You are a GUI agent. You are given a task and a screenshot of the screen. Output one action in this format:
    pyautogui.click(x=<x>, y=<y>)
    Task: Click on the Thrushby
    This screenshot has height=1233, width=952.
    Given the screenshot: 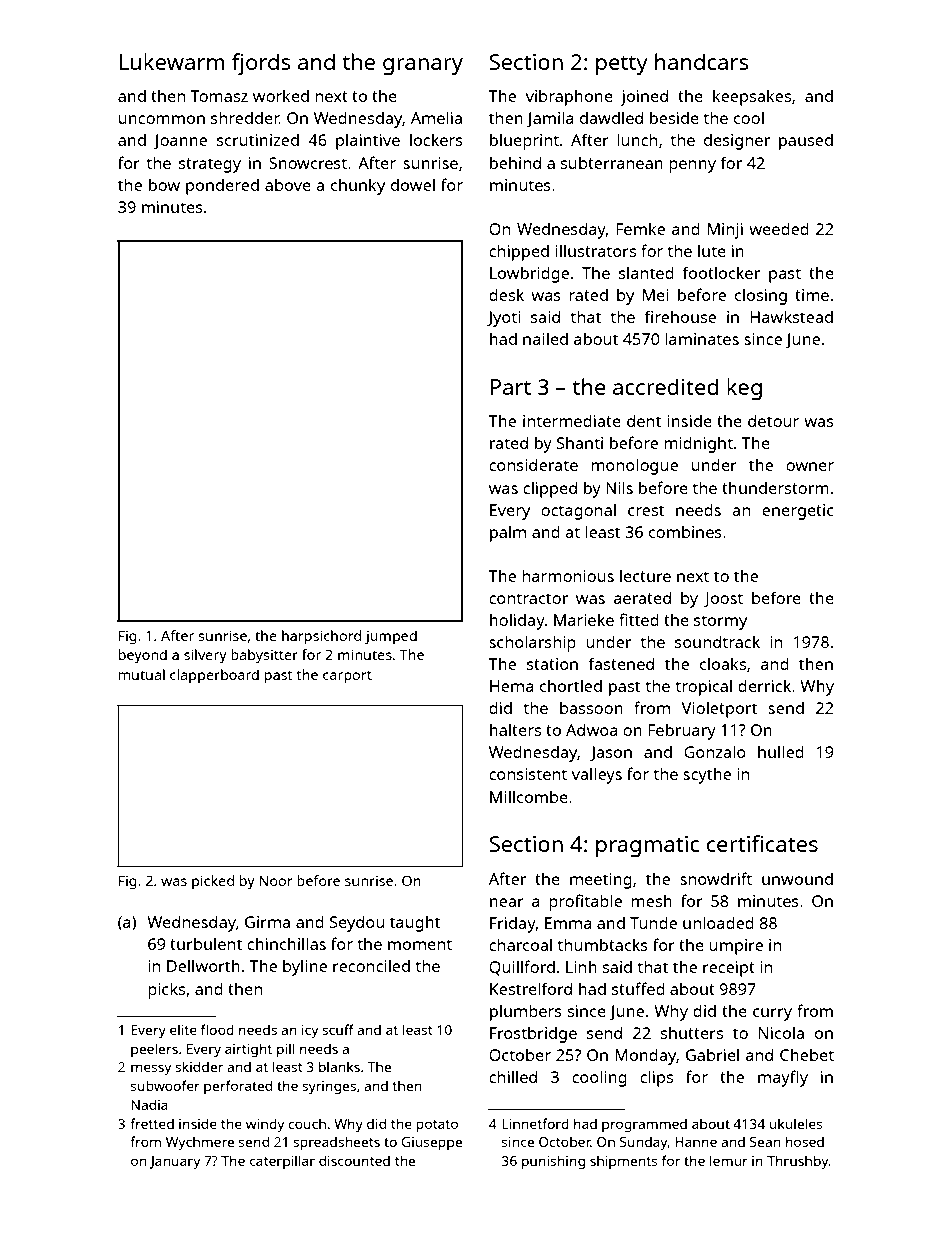 What is the action you would take?
    pyautogui.click(x=798, y=1162)
